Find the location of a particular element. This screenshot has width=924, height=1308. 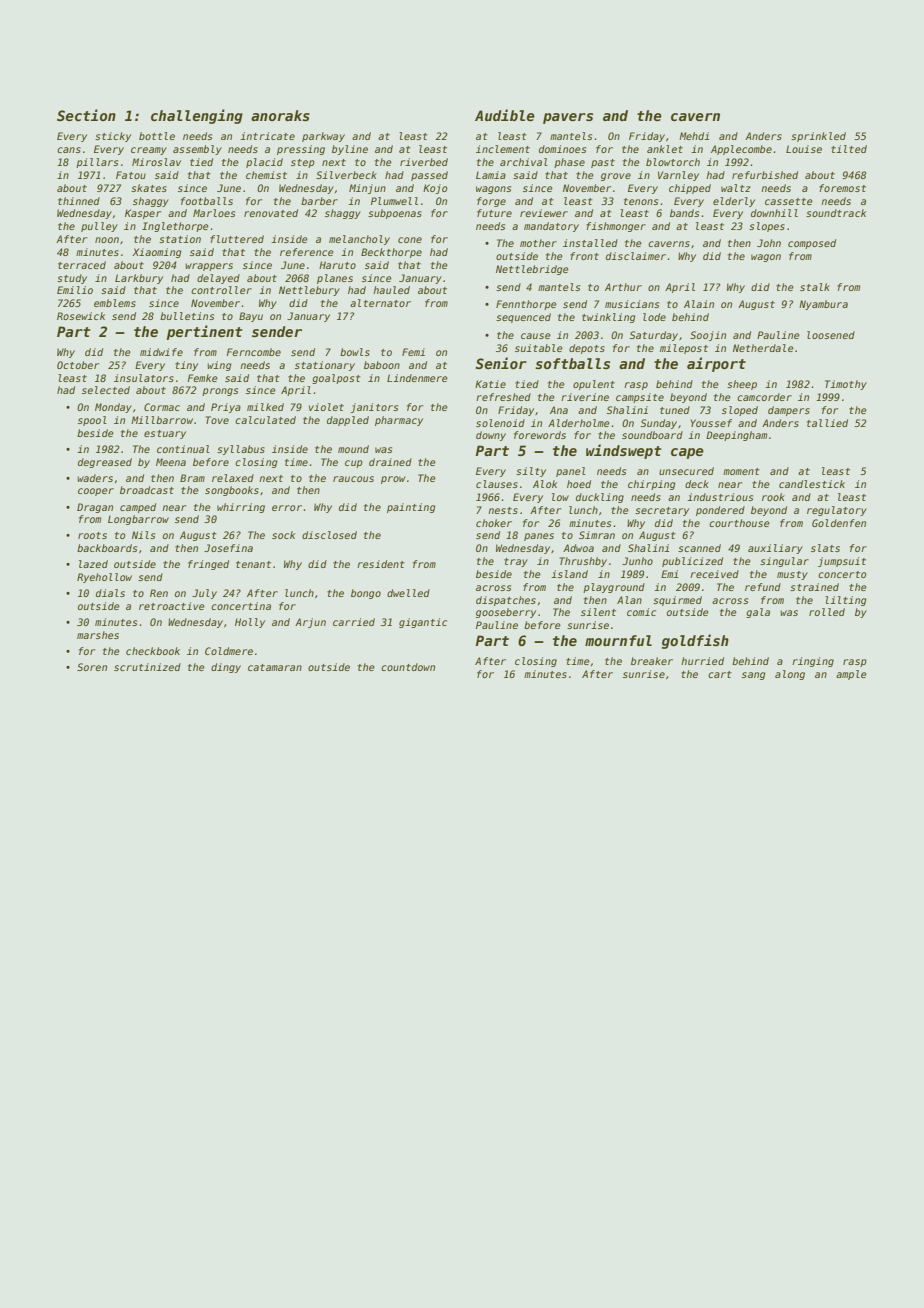

renovated is located at coordinates (271, 213).
